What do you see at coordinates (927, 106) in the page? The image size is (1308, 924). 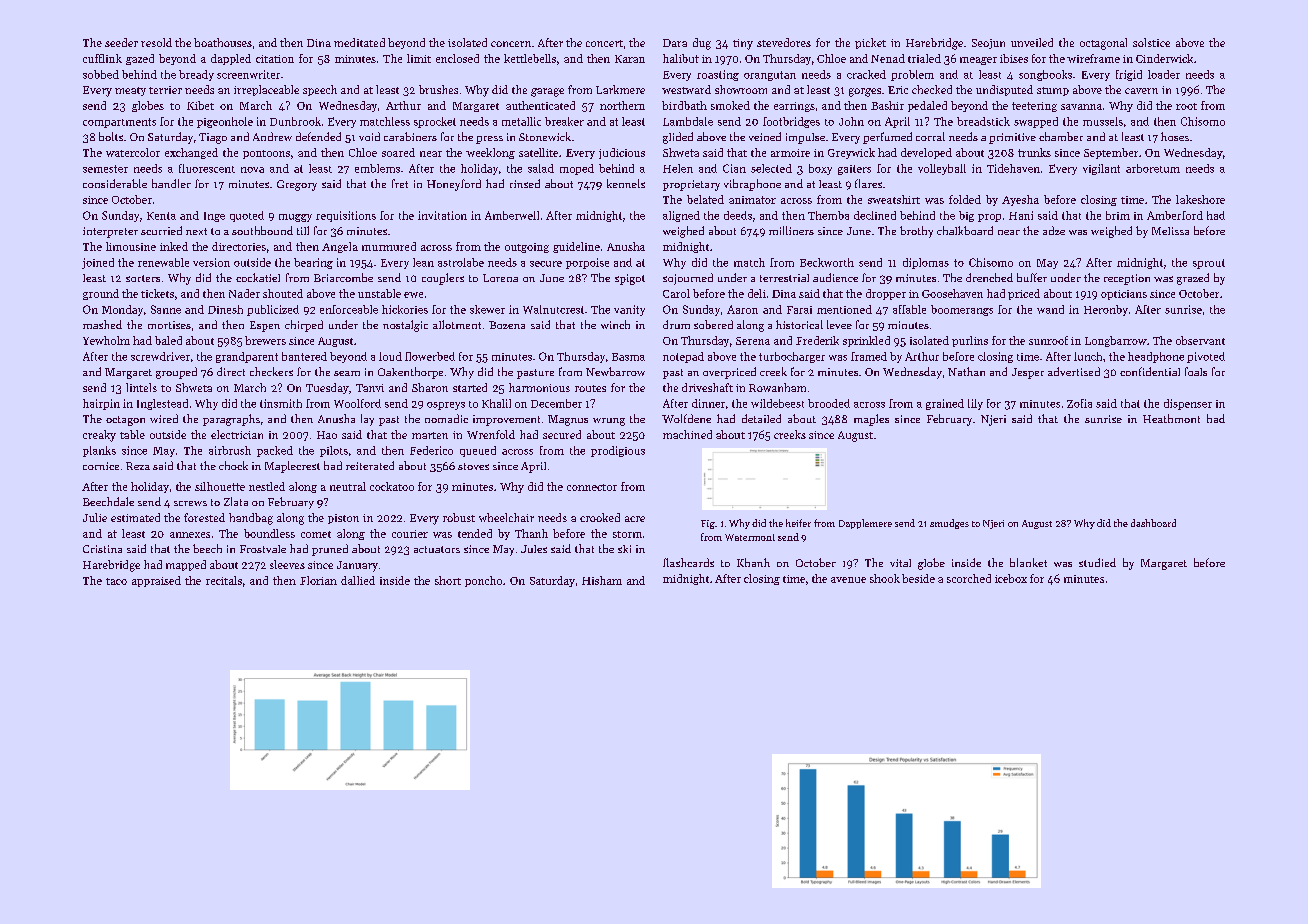 I see `pedaled` at bounding box center [927, 106].
